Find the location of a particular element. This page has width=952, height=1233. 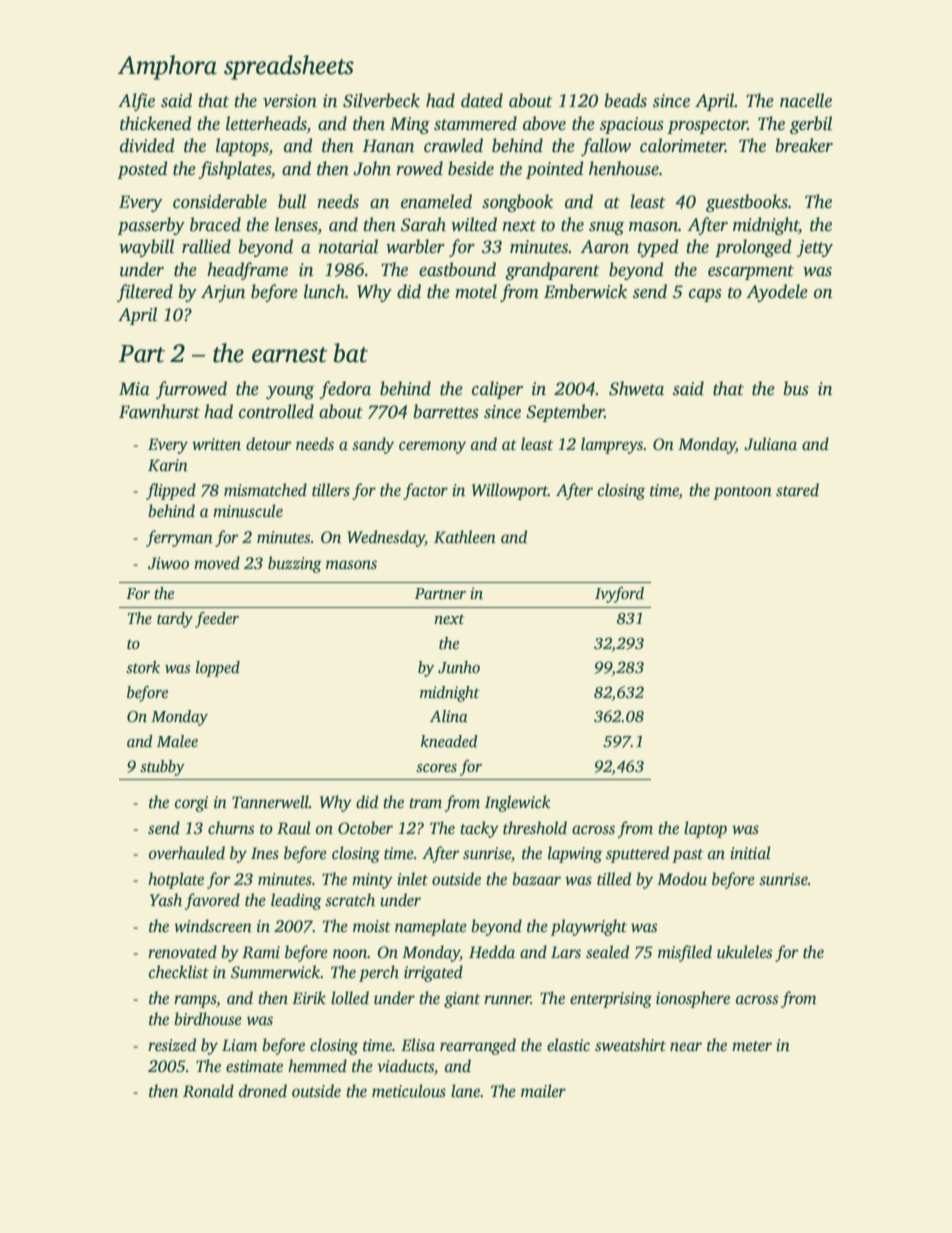

Aaron is located at coordinates (604, 247).
